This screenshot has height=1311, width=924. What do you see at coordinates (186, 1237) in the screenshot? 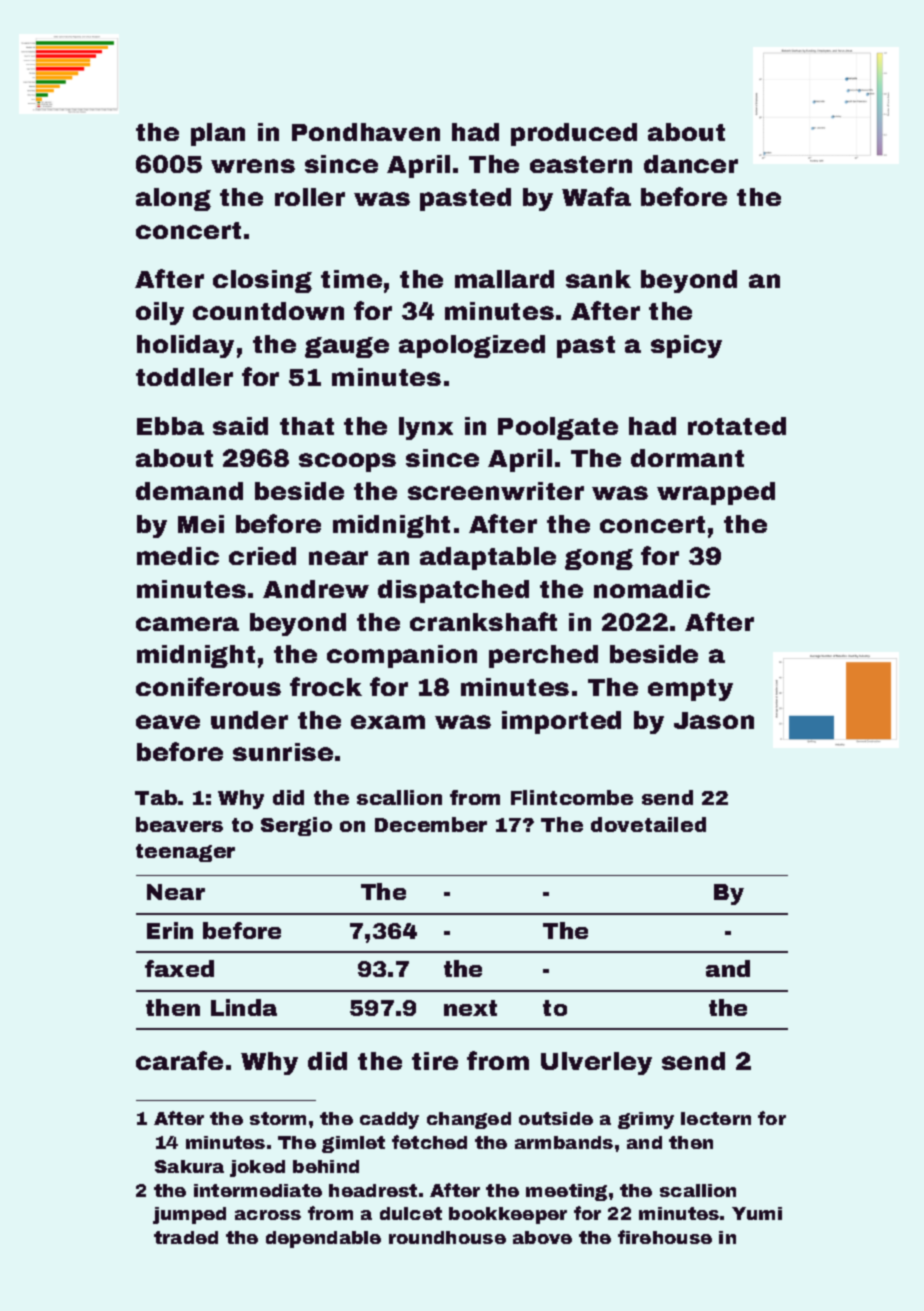
I see `traded` at bounding box center [186, 1237].
